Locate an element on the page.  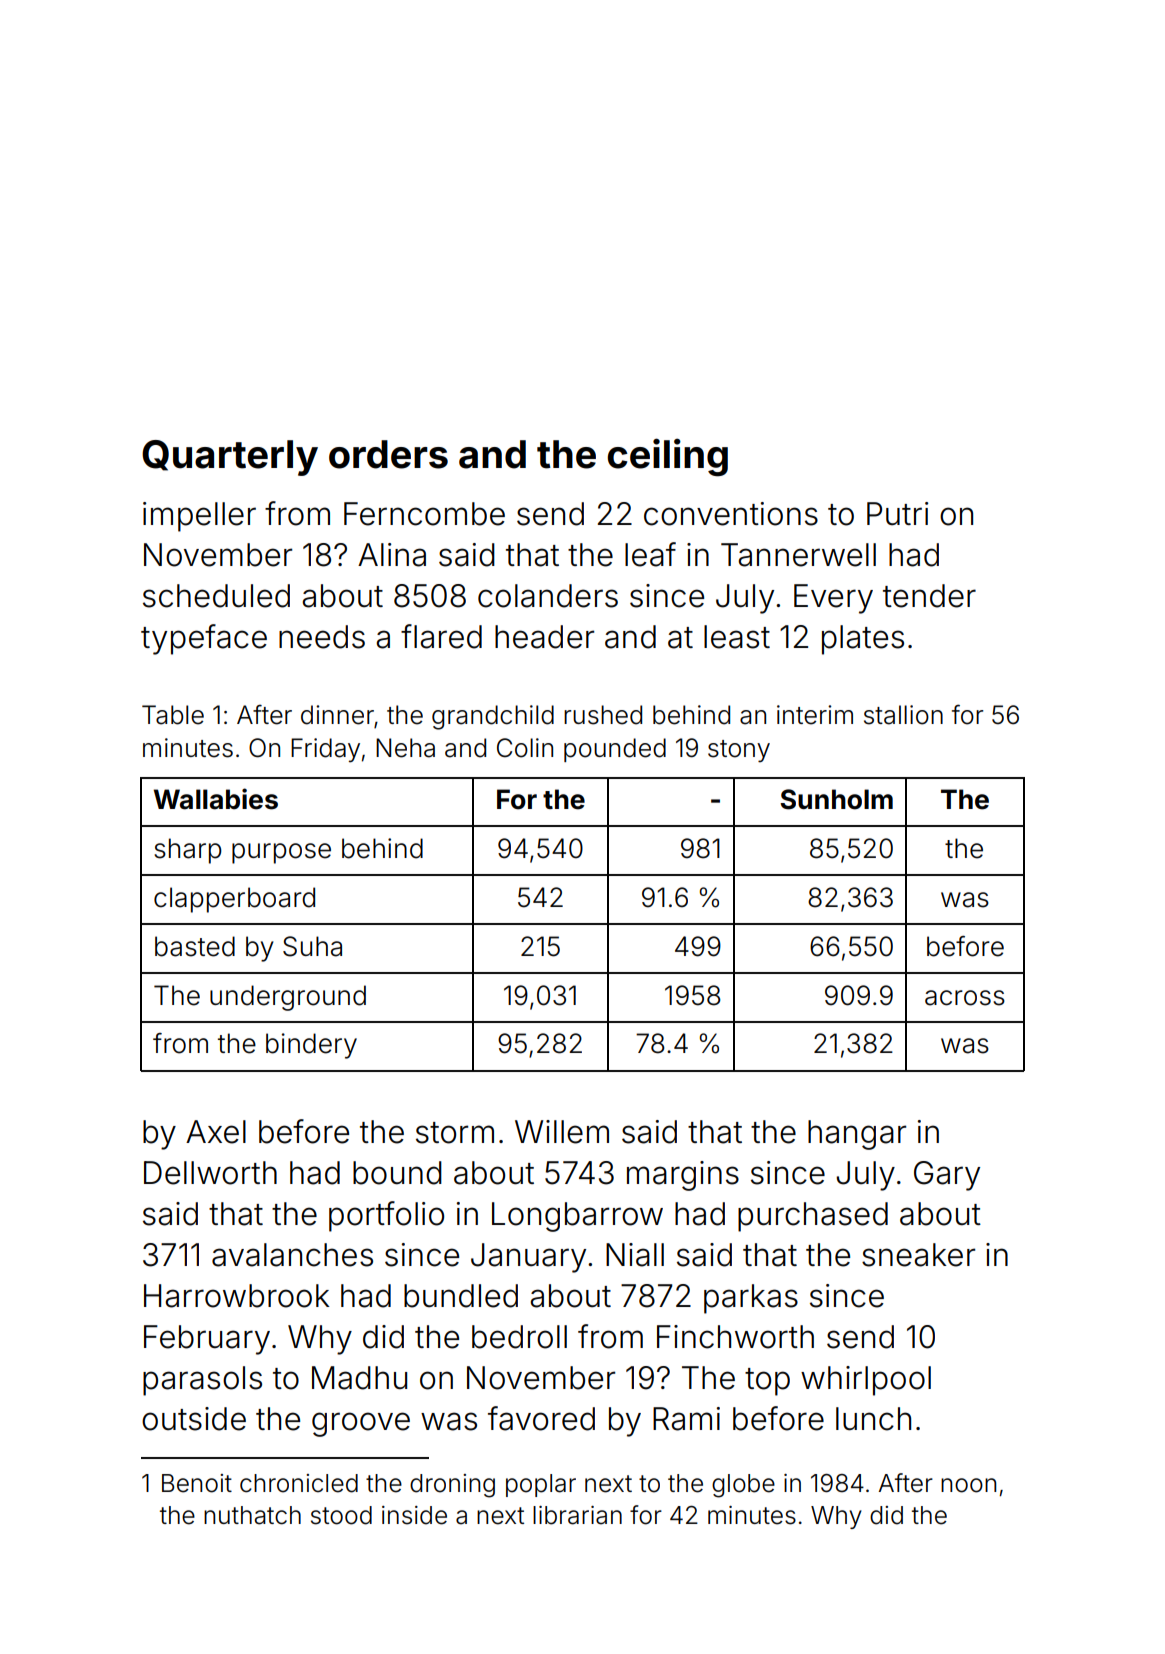
purchased is located at coordinates (813, 1217).
